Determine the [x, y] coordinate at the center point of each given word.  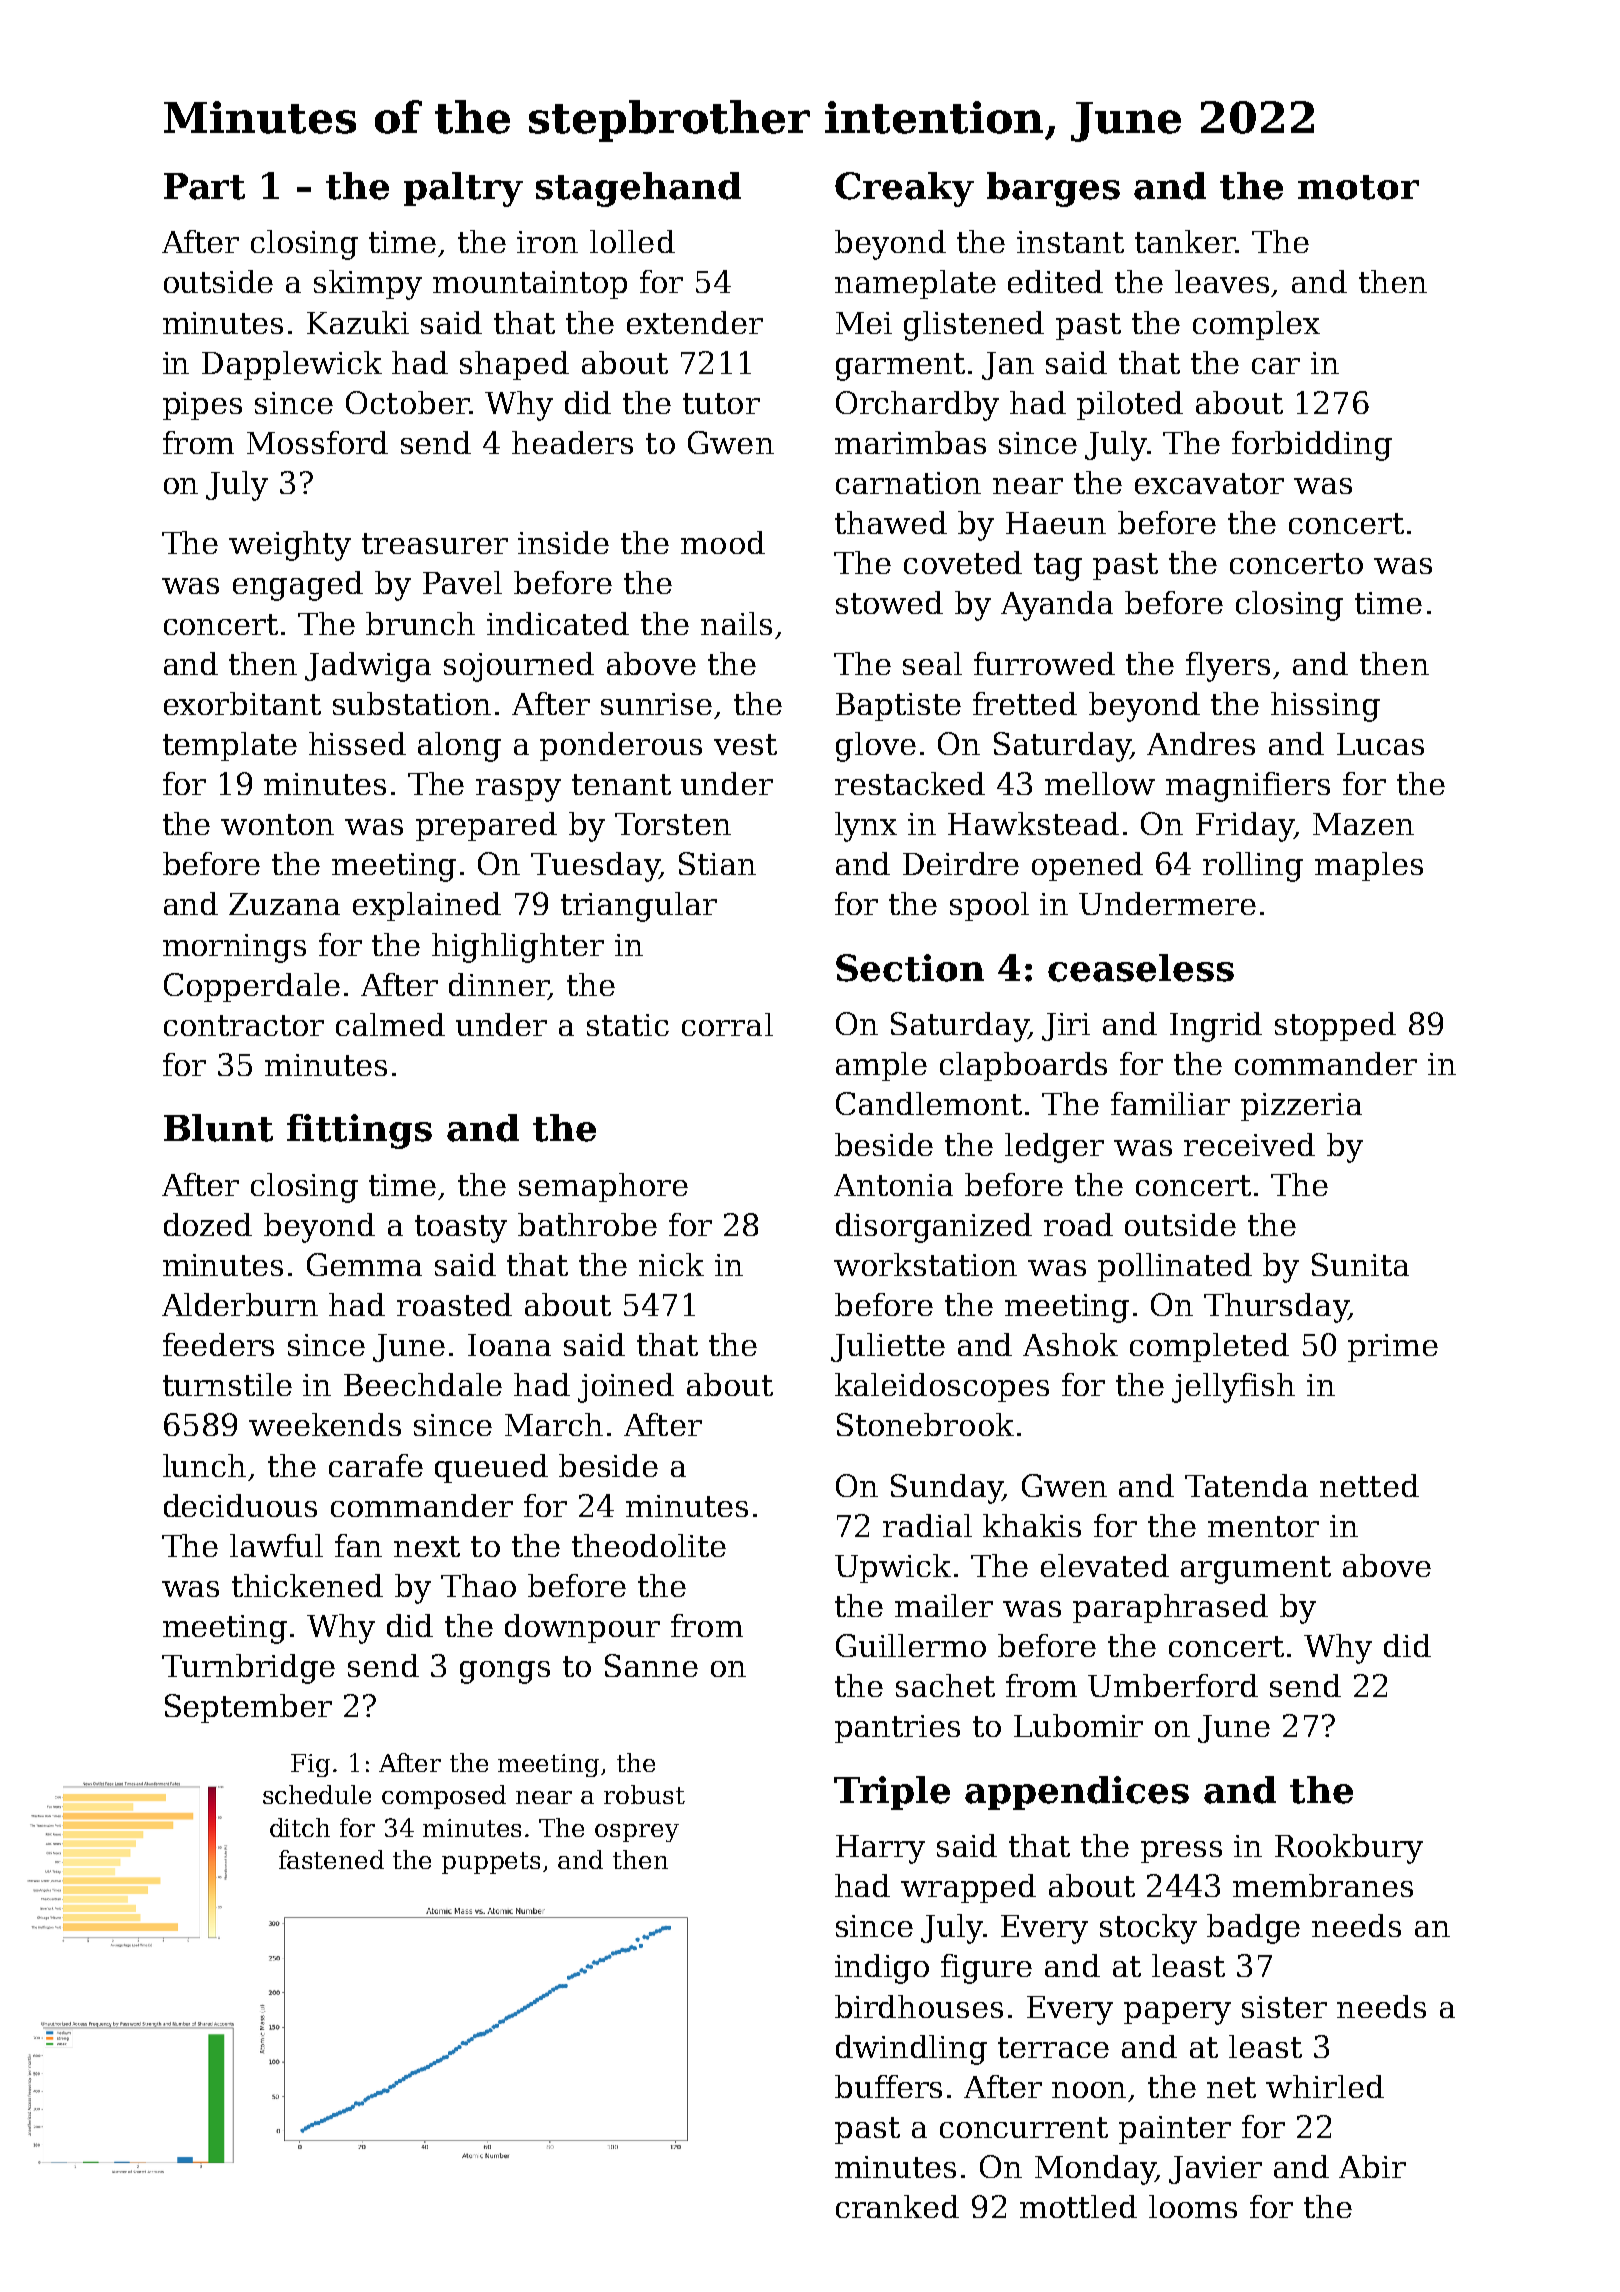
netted [1369, 1485]
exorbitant [242, 703]
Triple [892, 1793]
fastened [331, 1859]
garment [900, 367]
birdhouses [919, 2006]
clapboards [1023, 1066]
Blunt [218, 1128]
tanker [1185, 241]
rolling [1253, 867]
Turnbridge [248, 1669]
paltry [463, 189]
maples [1369, 866]
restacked [910, 783]
